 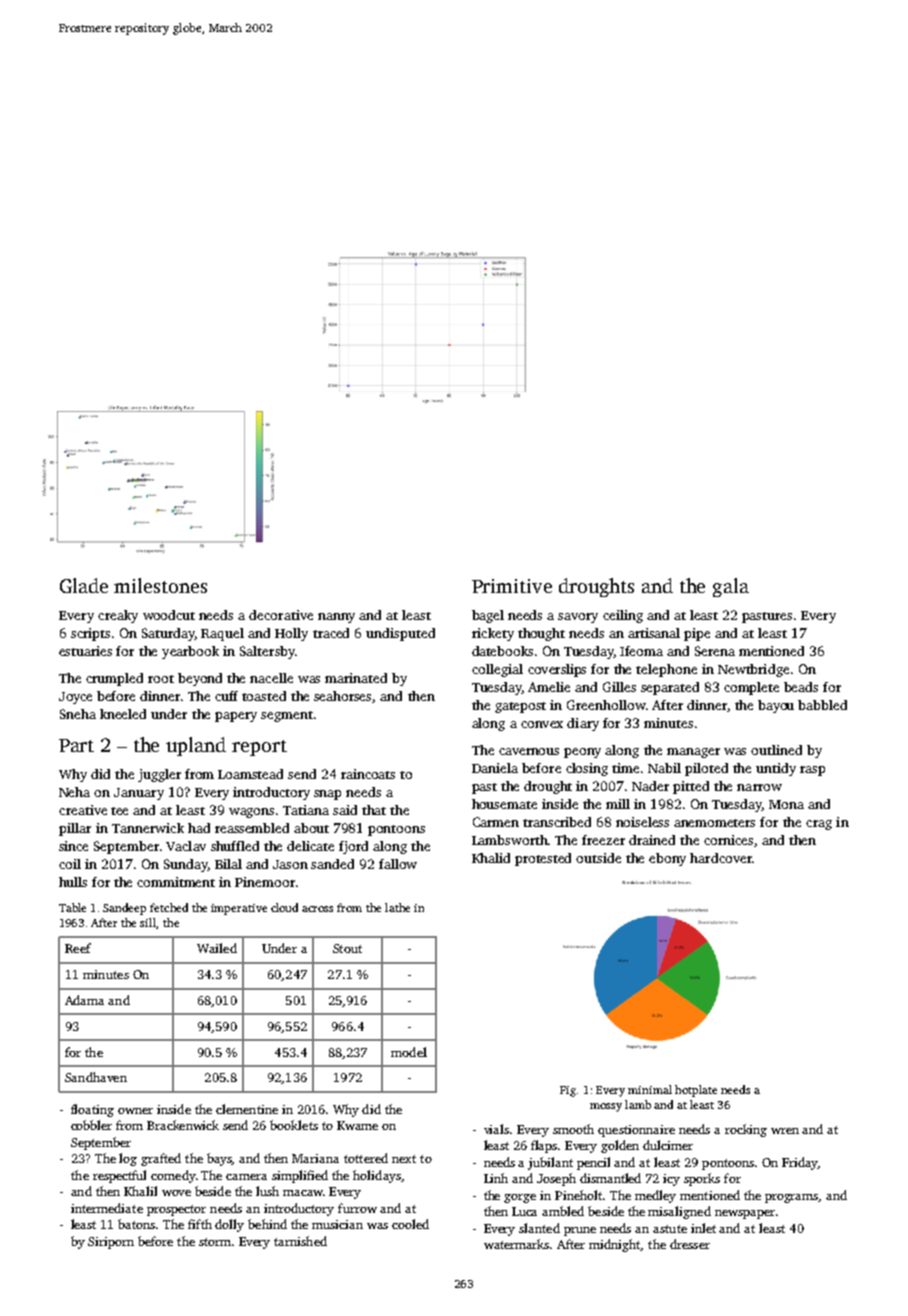 What do you see at coordinates (512, 586) in the page?
I see `Primitive` at bounding box center [512, 586].
